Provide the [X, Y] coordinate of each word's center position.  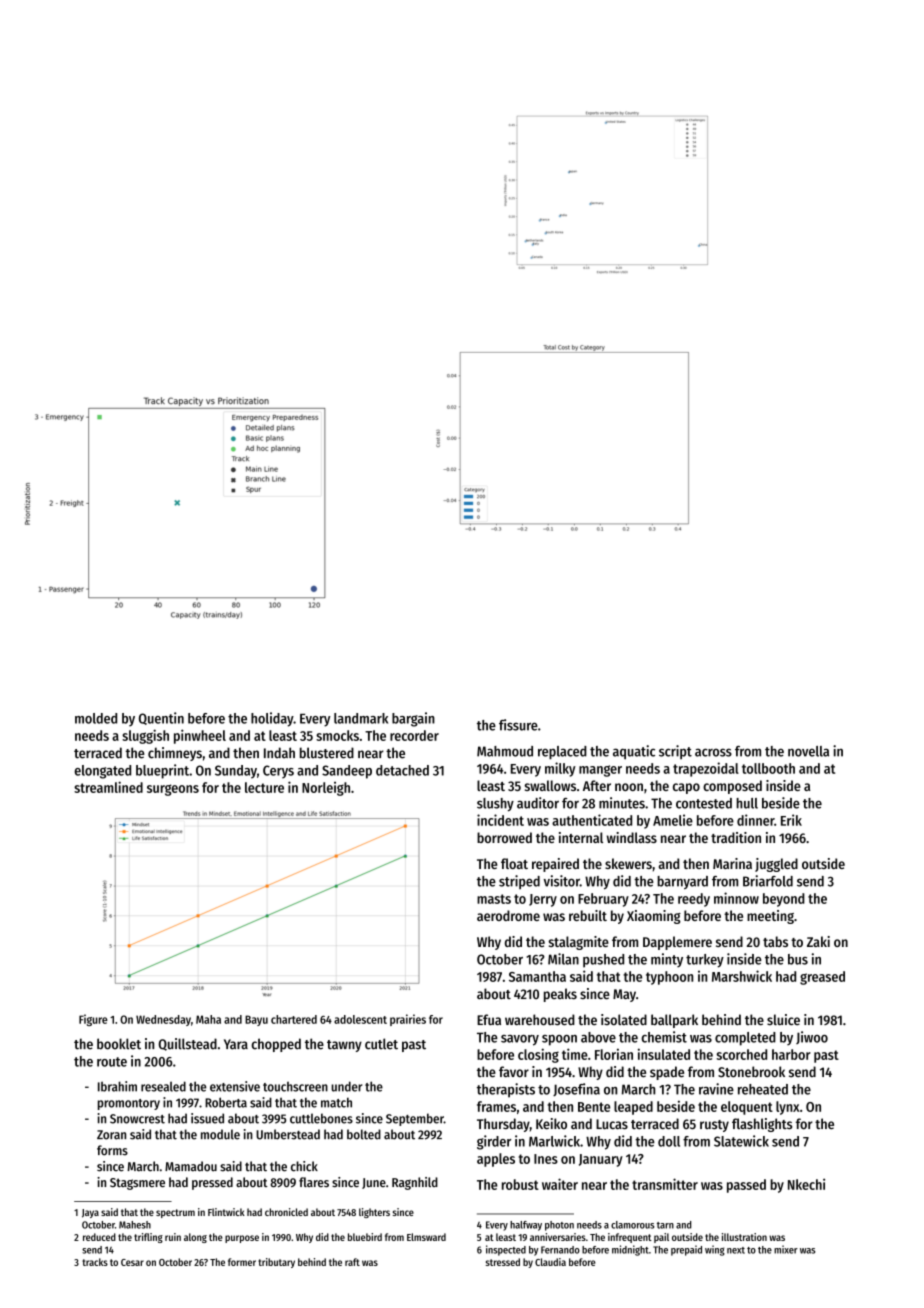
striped [519, 882]
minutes [622, 803]
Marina [732, 863]
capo [686, 788]
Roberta [226, 1102]
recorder [414, 735]
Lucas [612, 1124]
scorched [742, 1054]
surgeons [173, 790]
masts [494, 899]
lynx [788, 1108]
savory [520, 1040]
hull [747, 803]
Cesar [132, 1262]
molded [96, 718]
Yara [236, 1044]
